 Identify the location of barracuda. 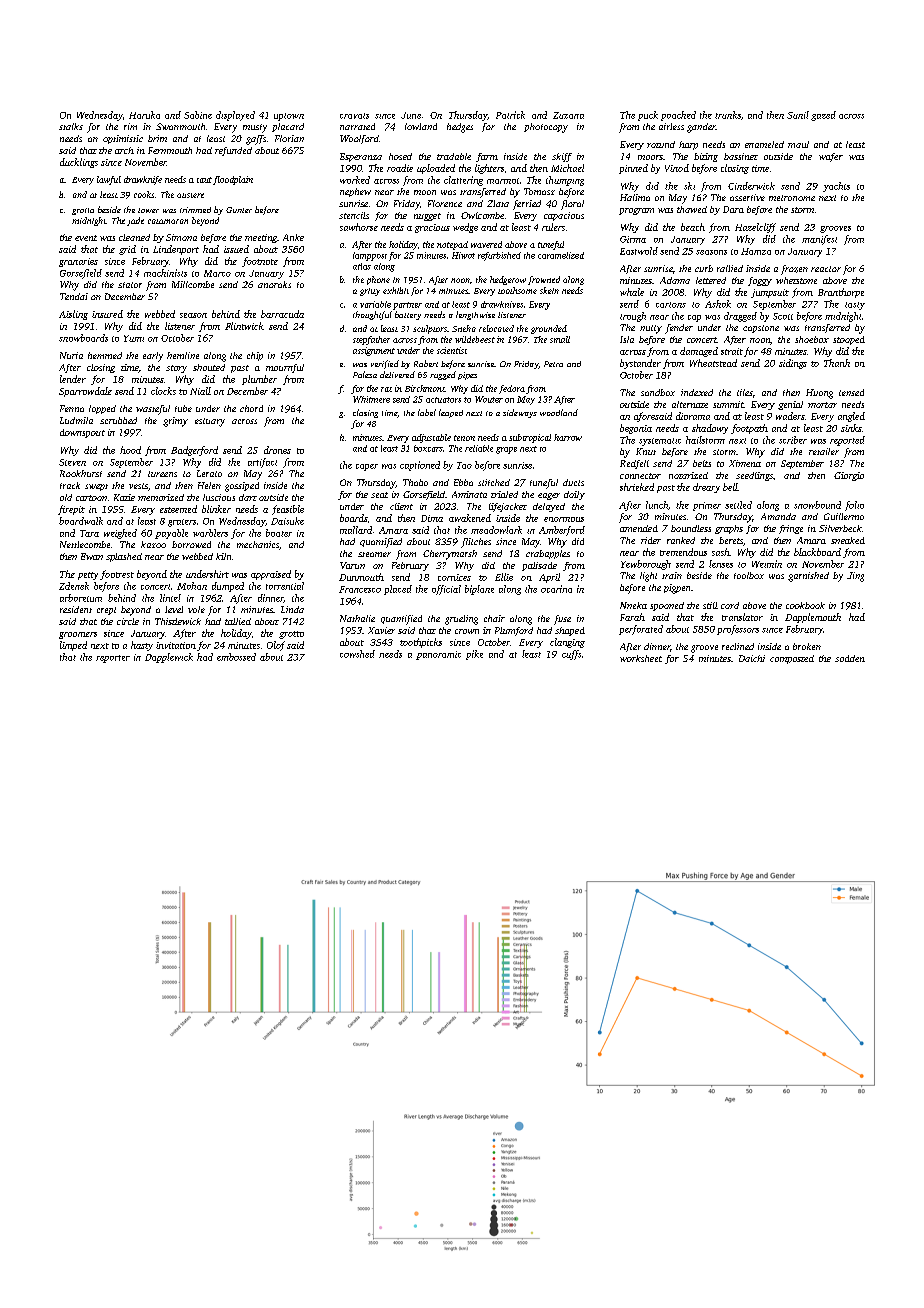
(282, 314).
